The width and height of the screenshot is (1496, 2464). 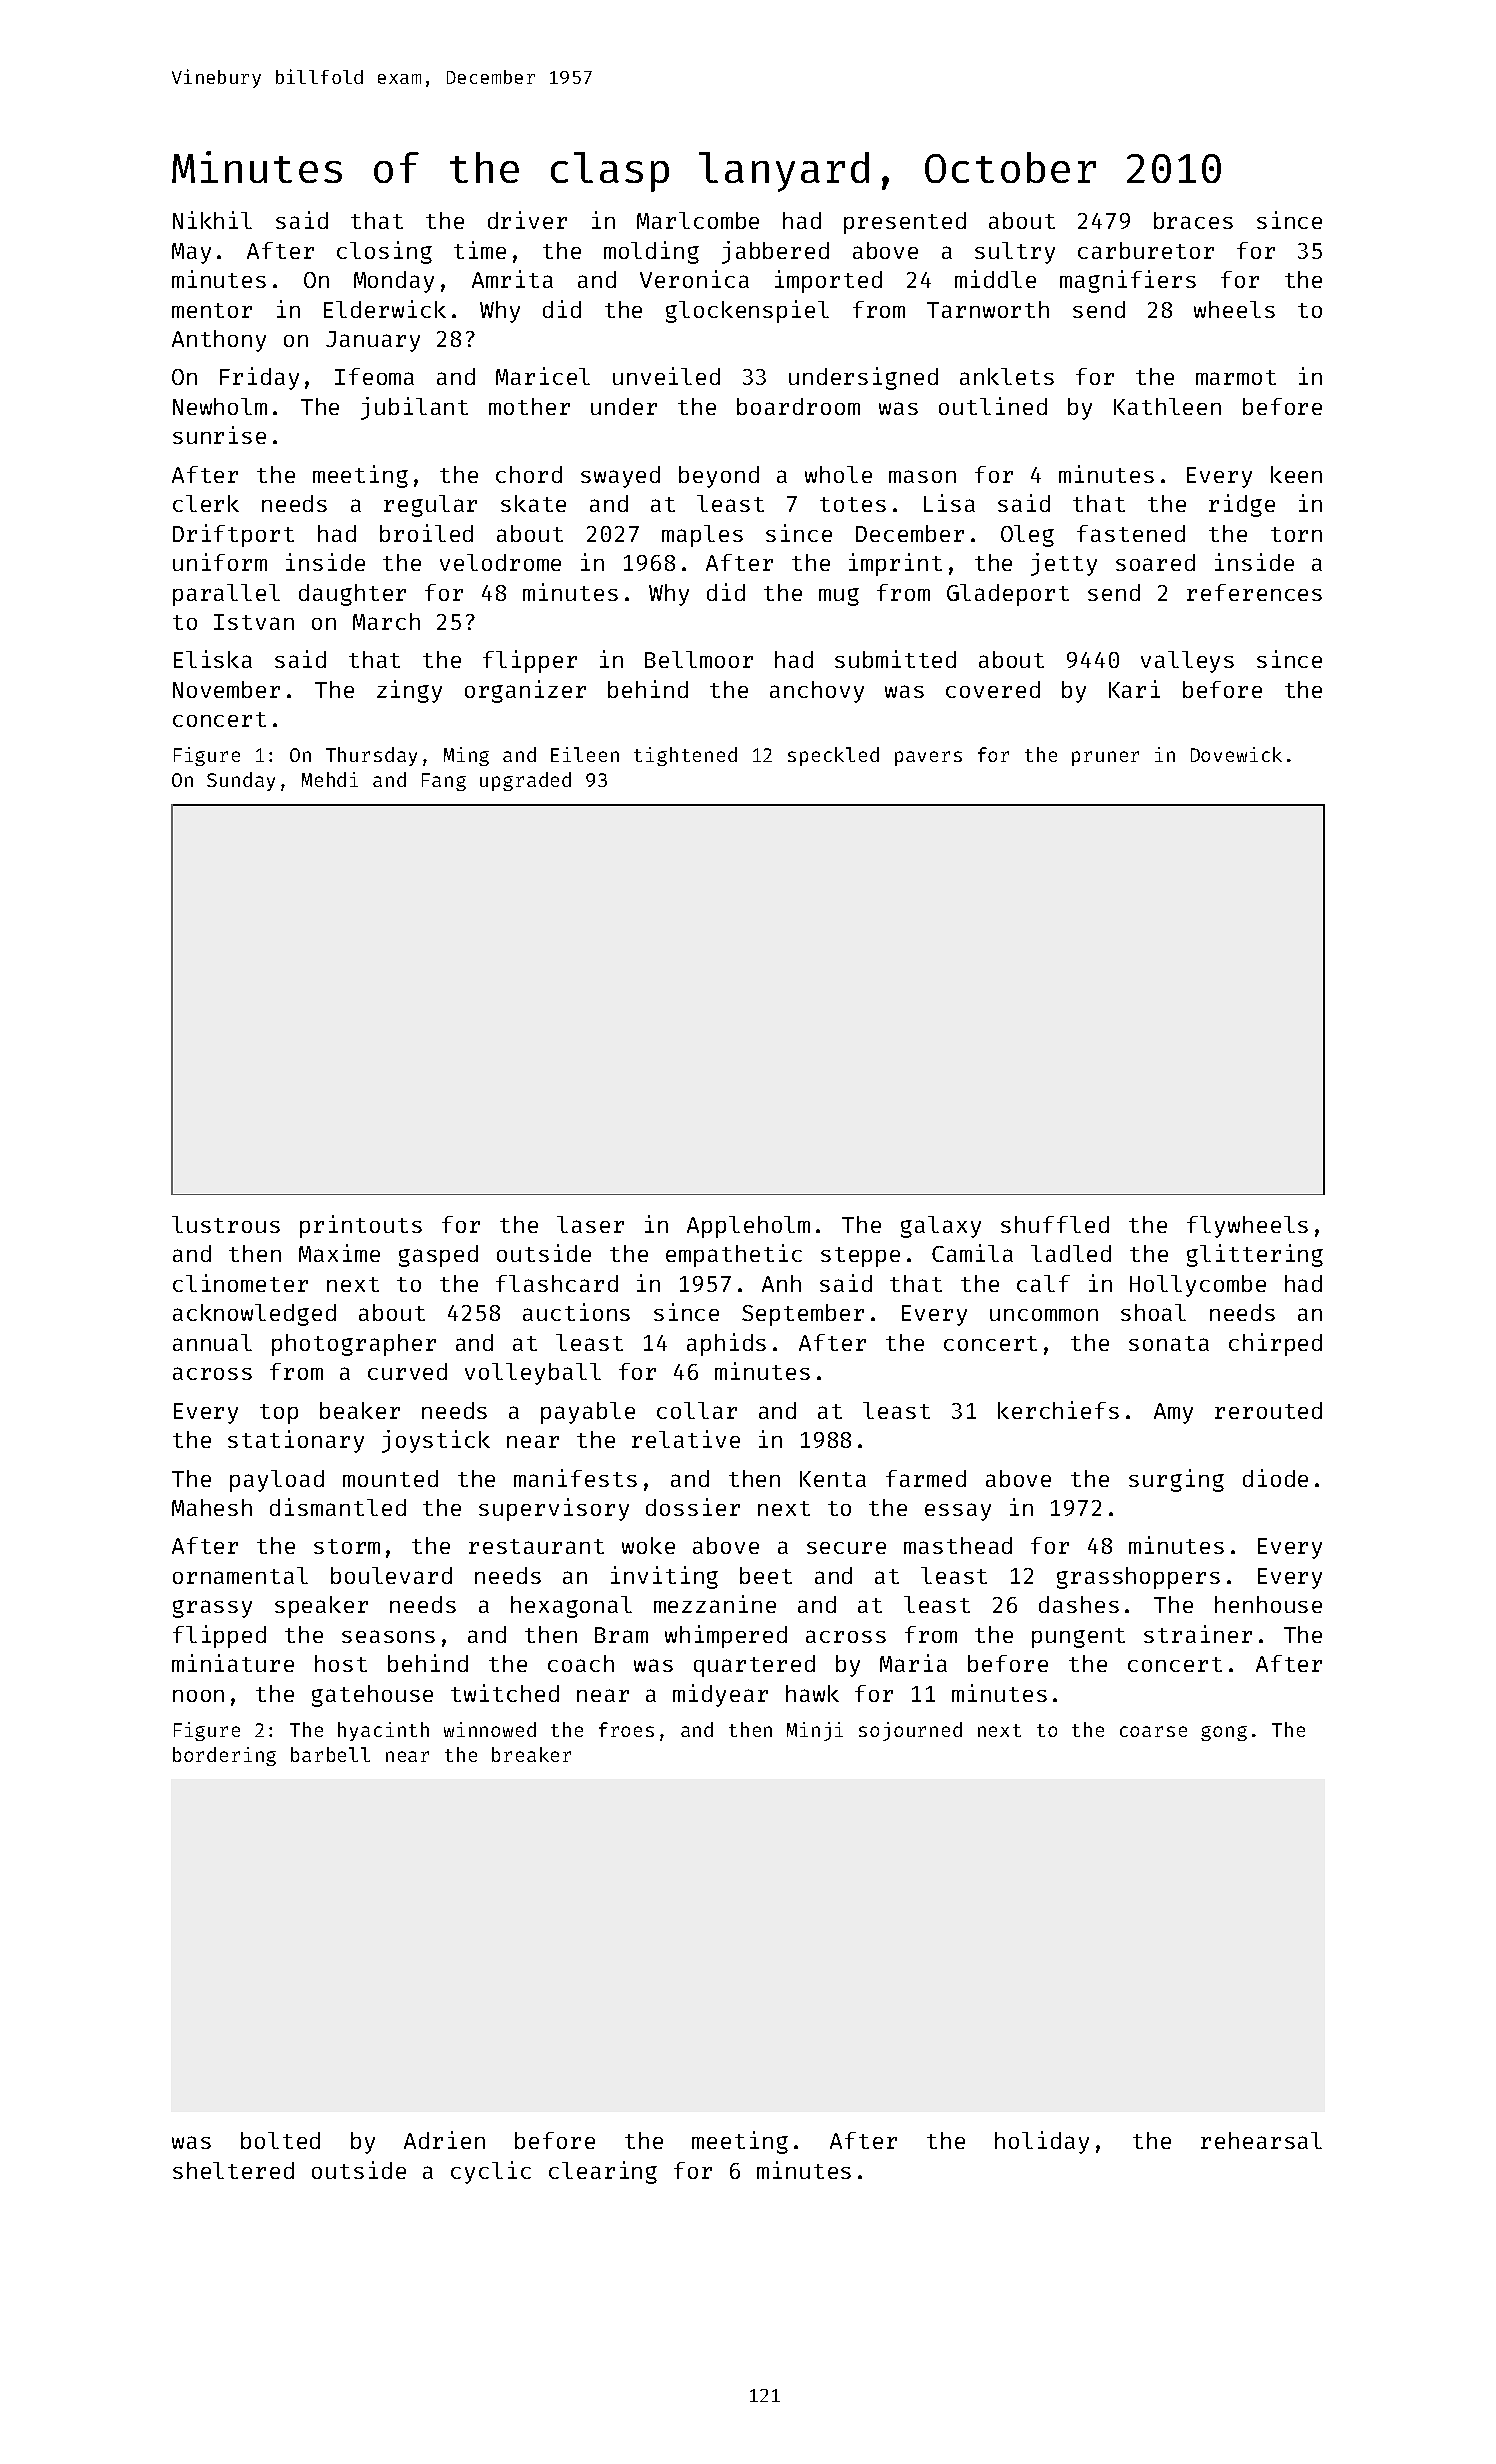 I want to click on Dovewick, so click(x=1236, y=754).
